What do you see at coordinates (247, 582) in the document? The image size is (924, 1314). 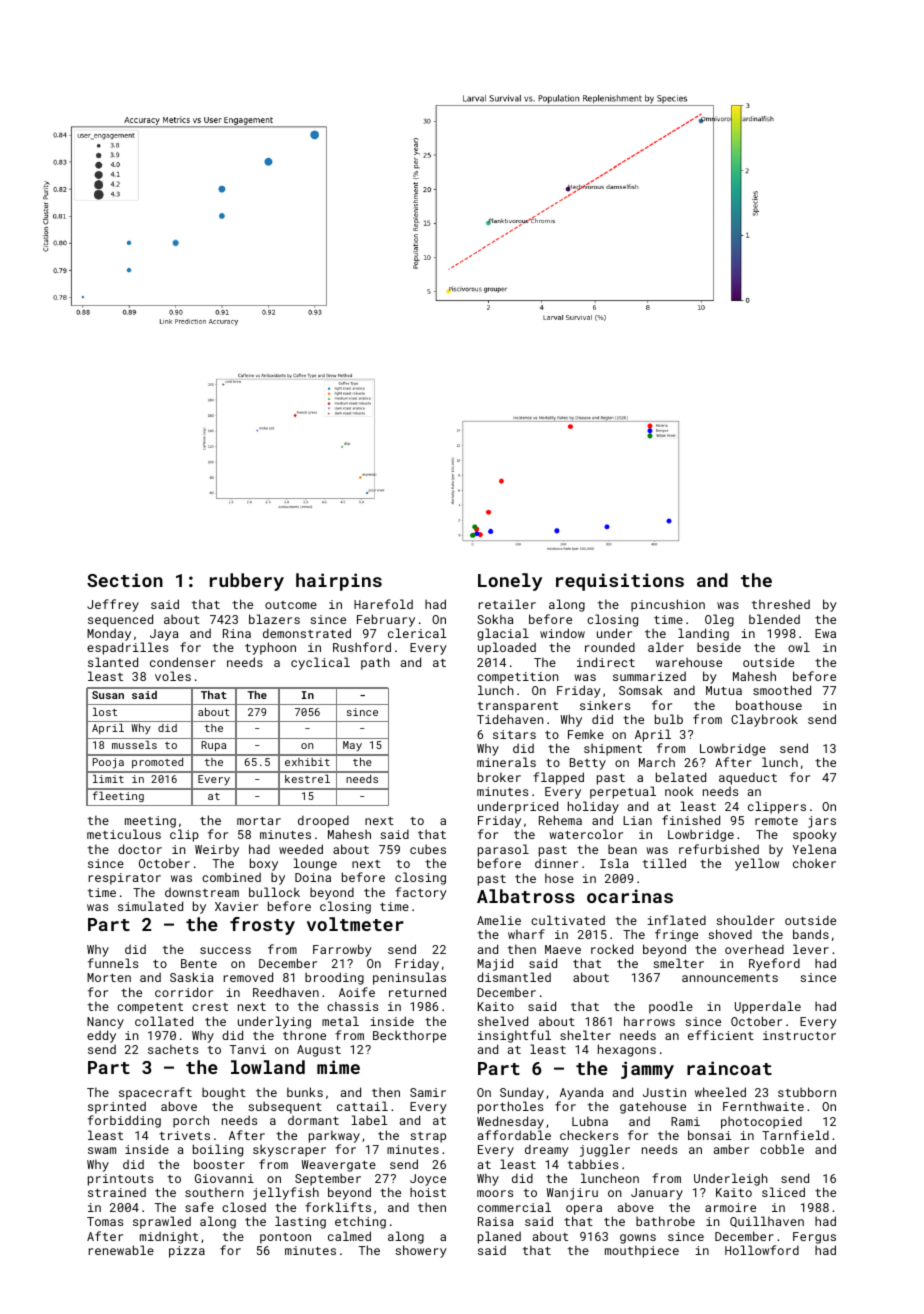 I see `rubbery` at bounding box center [247, 582].
